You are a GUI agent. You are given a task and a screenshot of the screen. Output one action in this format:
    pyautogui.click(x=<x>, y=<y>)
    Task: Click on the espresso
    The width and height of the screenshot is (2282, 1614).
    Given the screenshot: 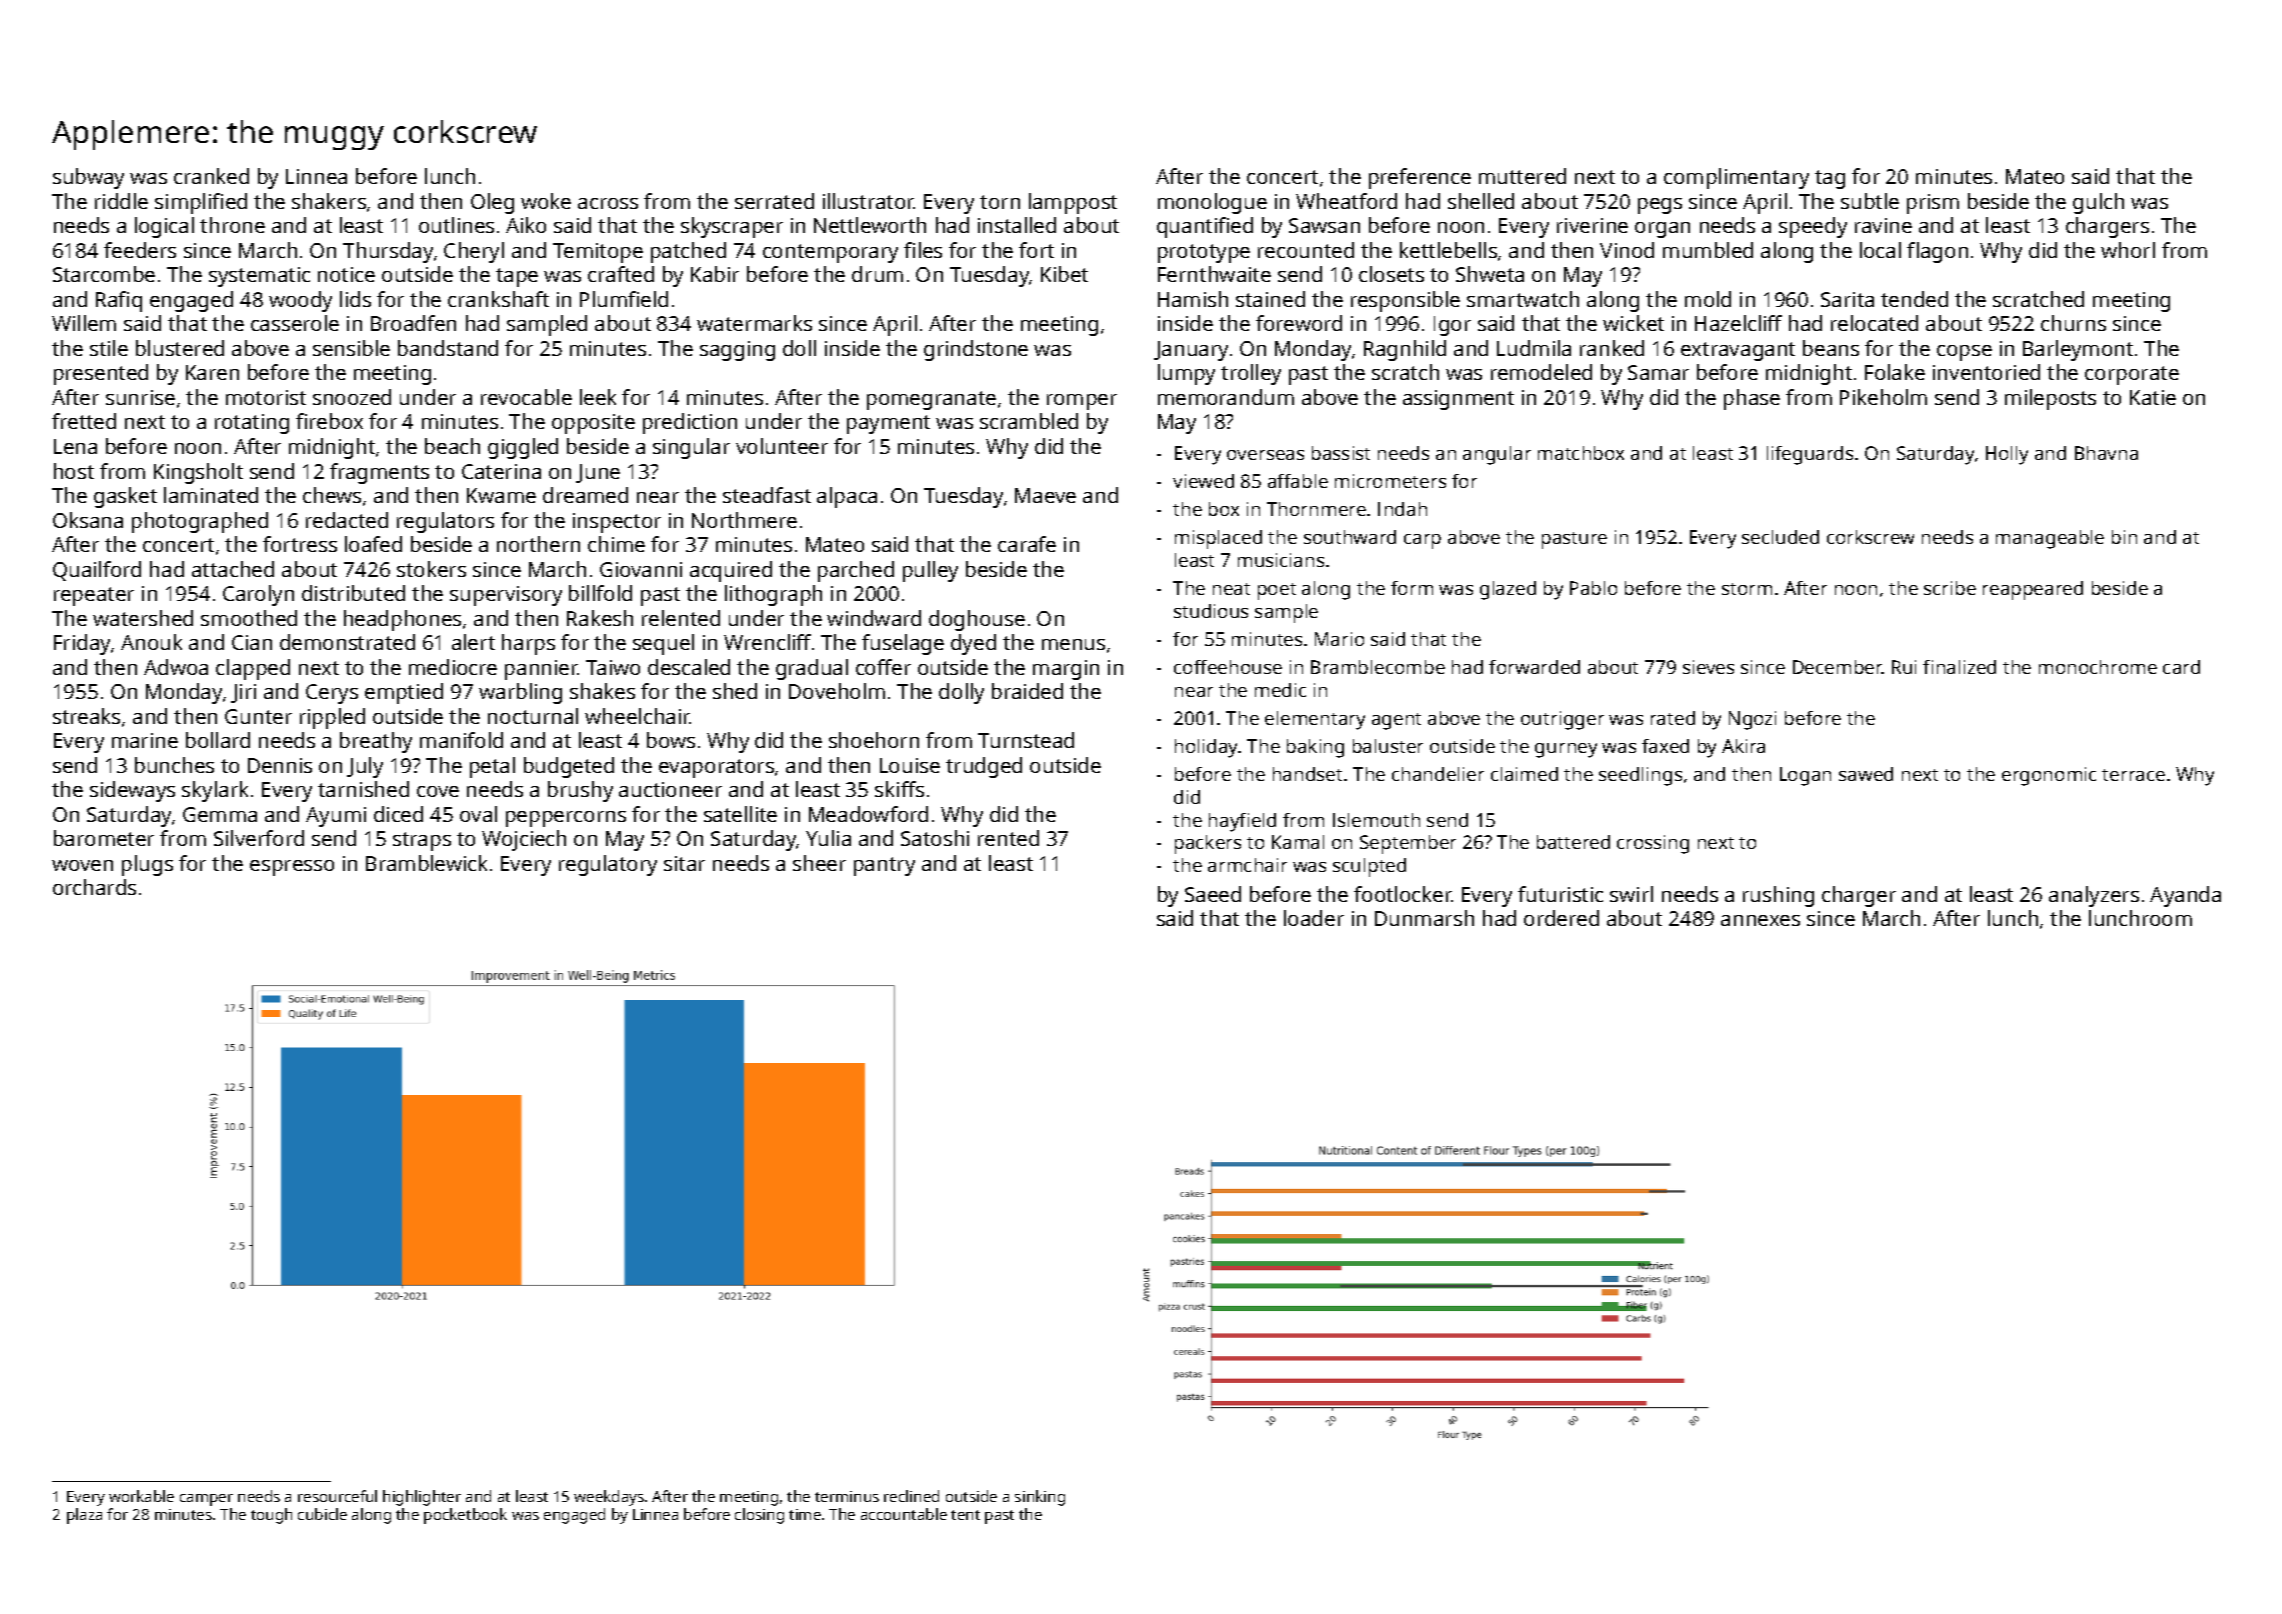 What is the action you would take?
    pyautogui.click(x=292, y=868)
